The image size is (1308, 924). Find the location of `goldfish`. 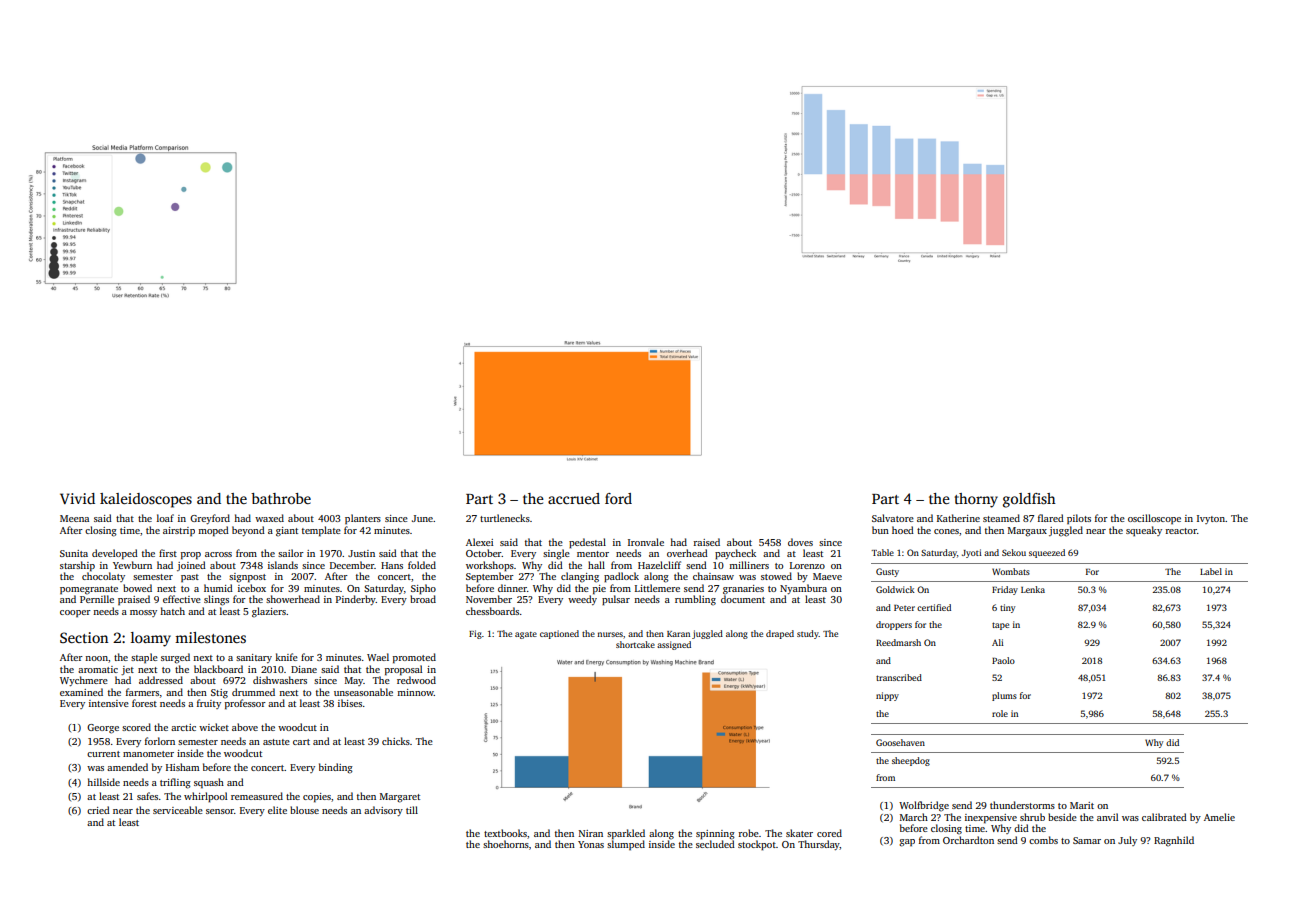

goldfish is located at coordinates (1029, 500).
